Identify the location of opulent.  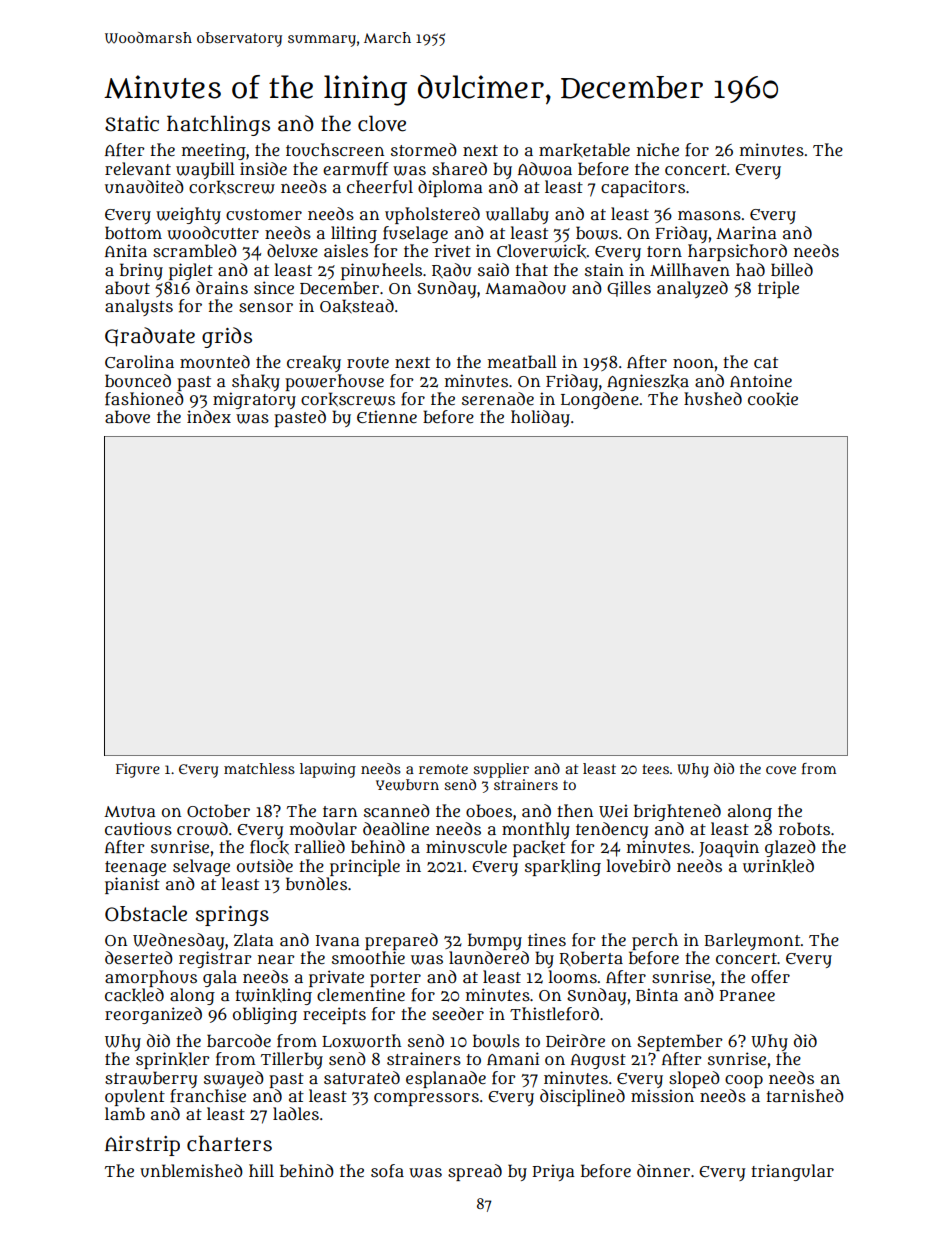
(135, 1097).
